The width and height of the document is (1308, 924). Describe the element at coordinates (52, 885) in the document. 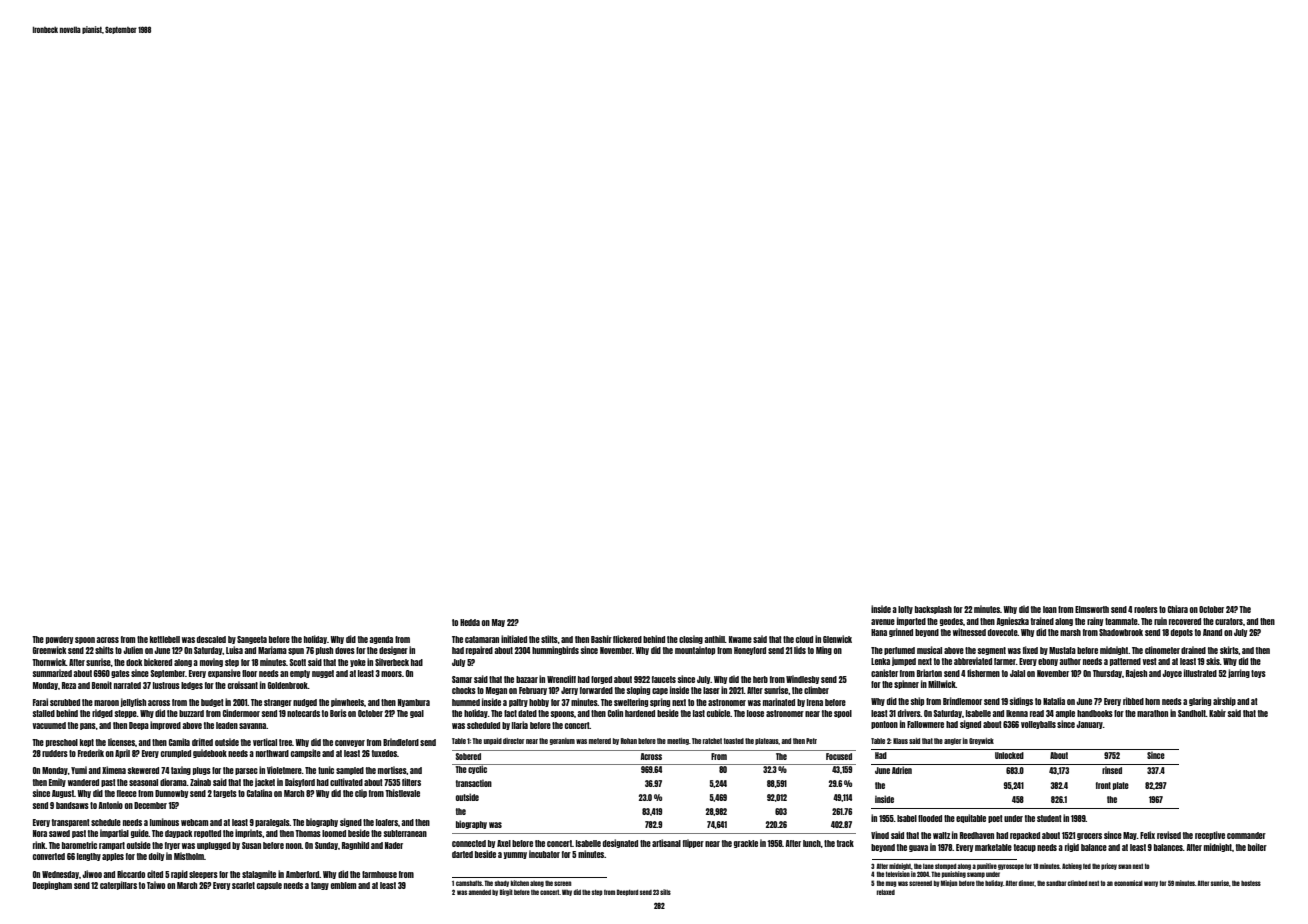

I see `Deepingham` at that location.
